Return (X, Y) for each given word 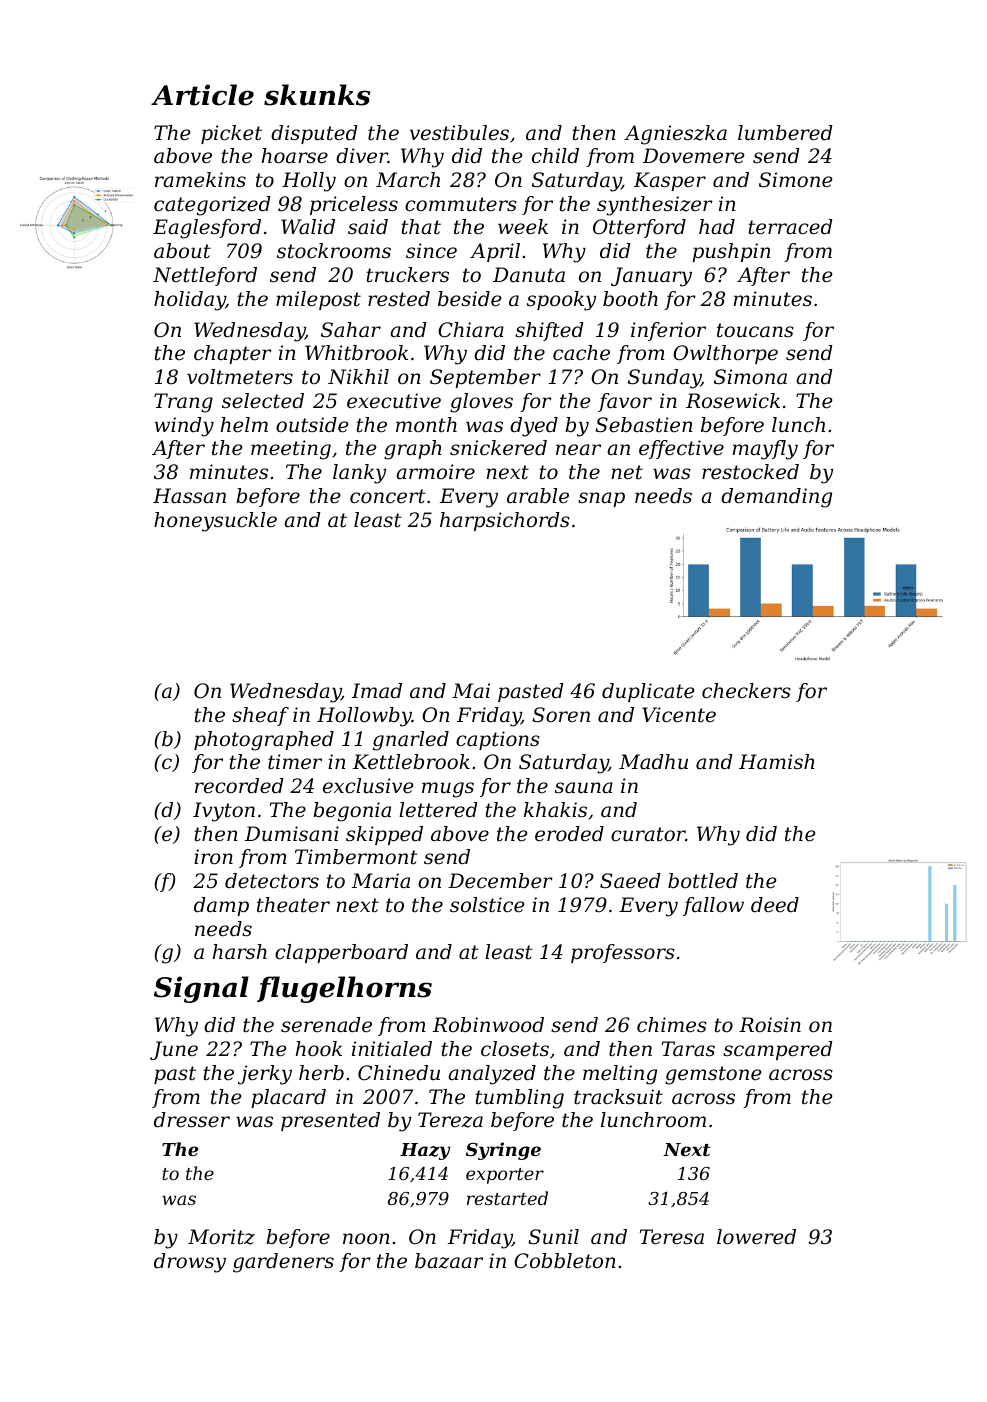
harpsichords (505, 521)
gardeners (283, 1263)
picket (231, 134)
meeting (291, 450)
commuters (461, 204)
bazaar (449, 1261)
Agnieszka (675, 135)
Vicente (679, 715)
